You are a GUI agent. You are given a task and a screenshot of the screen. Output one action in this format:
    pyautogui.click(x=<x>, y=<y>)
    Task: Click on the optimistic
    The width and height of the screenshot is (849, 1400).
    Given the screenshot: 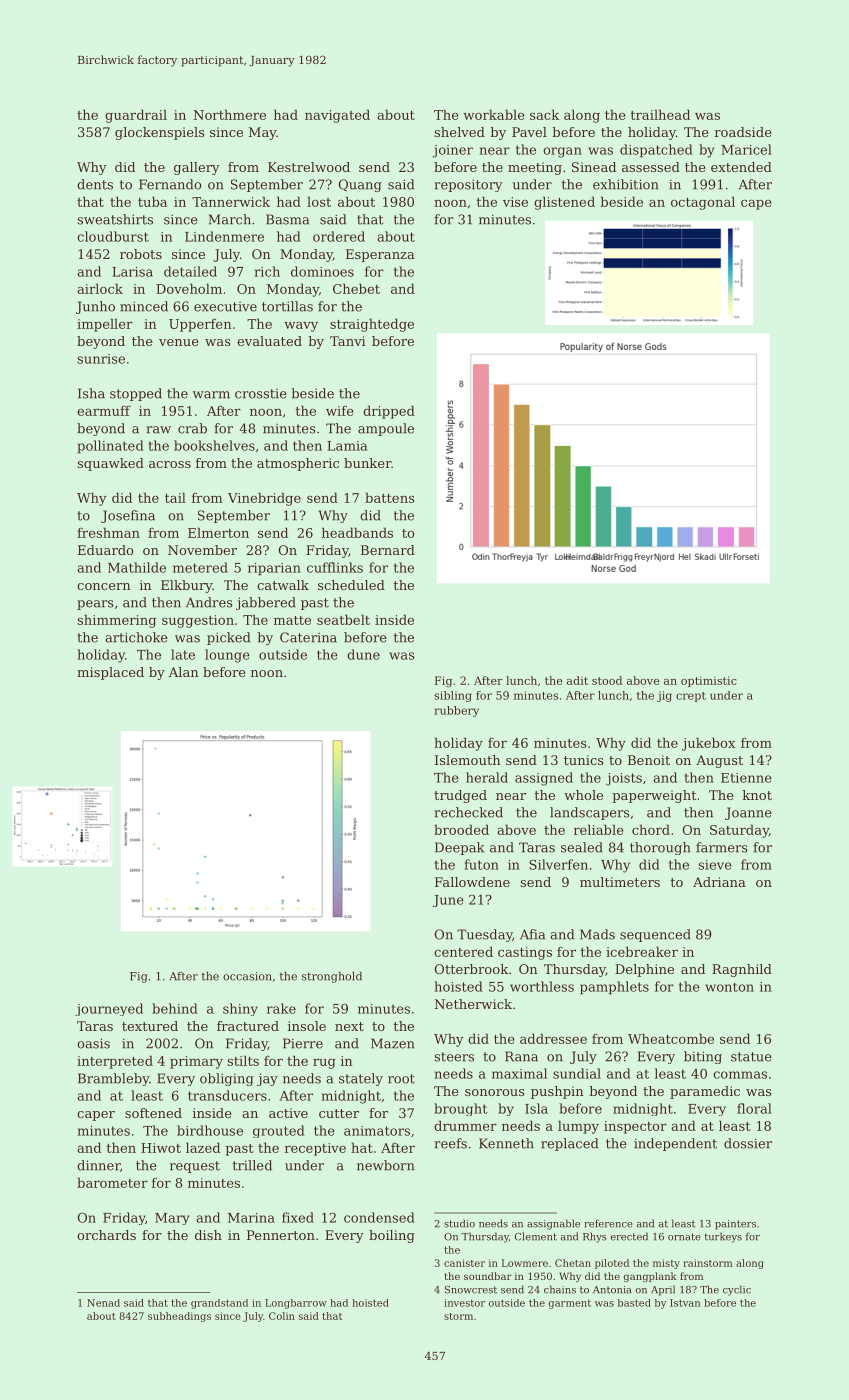 What is the action you would take?
    pyautogui.click(x=709, y=681)
